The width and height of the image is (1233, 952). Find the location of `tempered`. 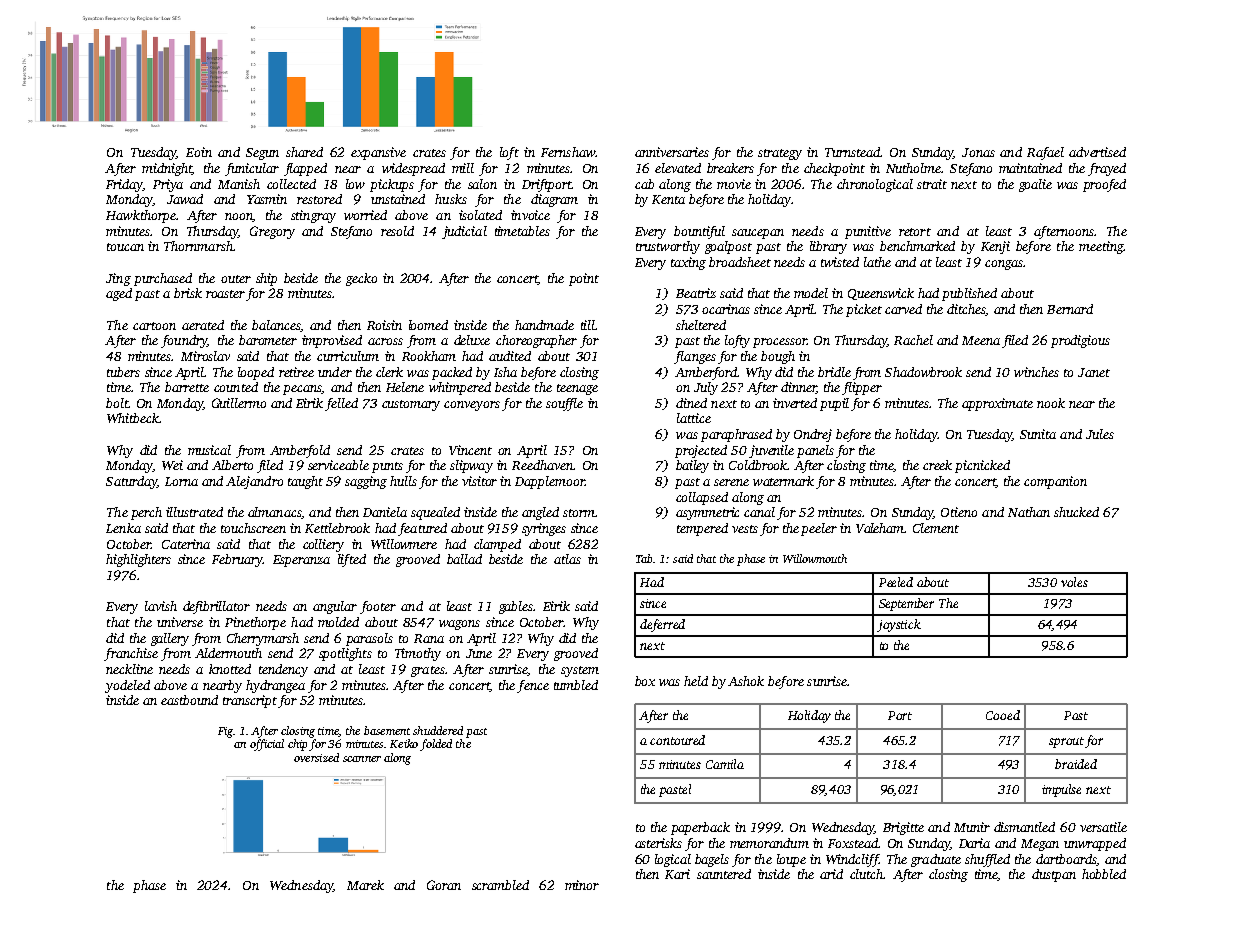

tempered is located at coordinates (702, 529).
